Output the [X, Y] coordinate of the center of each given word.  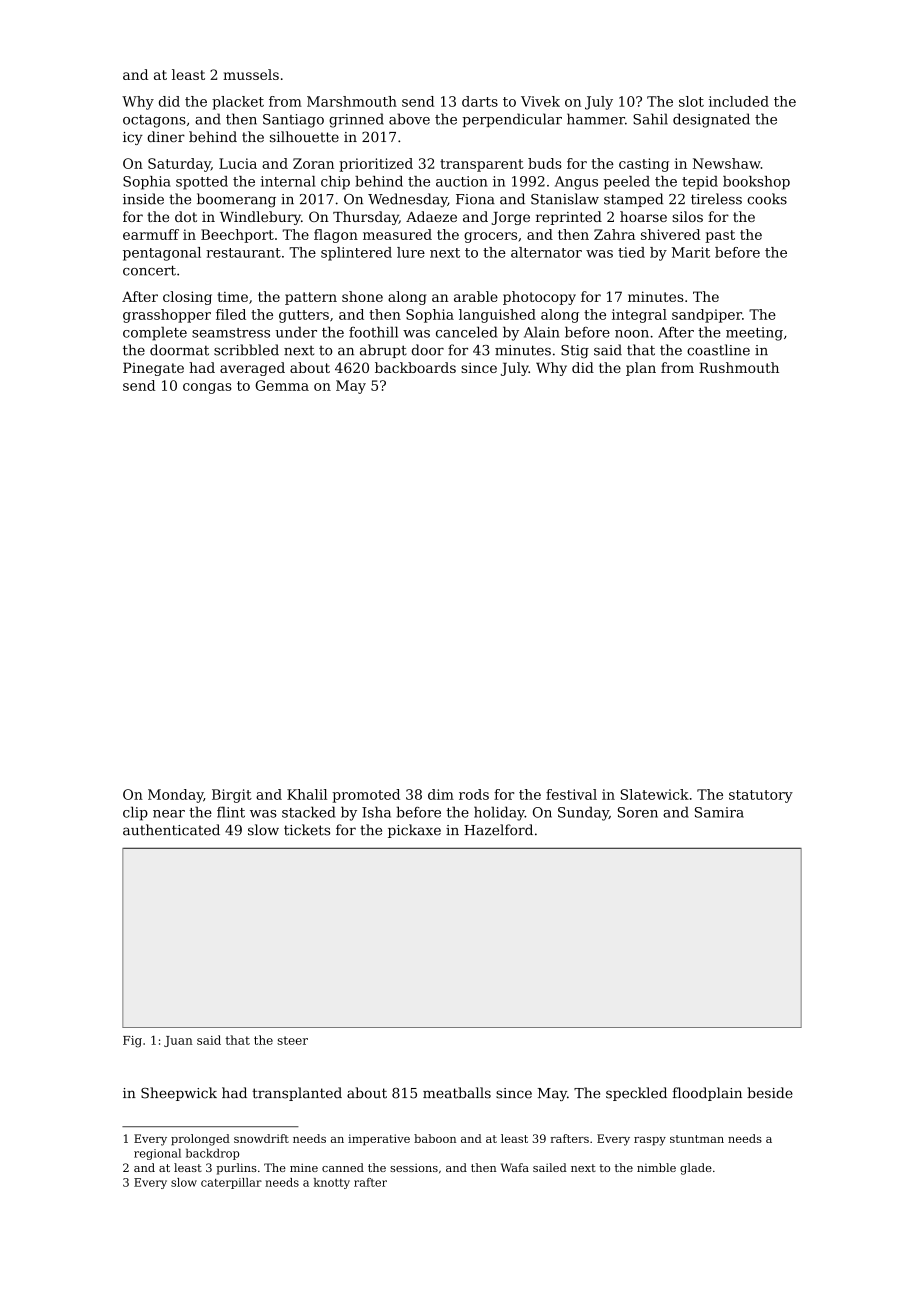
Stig [575, 352]
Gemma [282, 385]
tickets [307, 830]
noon [632, 334]
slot [691, 101]
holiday [499, 813]
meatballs [457, 1093]
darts [480, 101]
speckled [636, 1094]
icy [133, 138]
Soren [638, 812]
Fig [132, 1042]
